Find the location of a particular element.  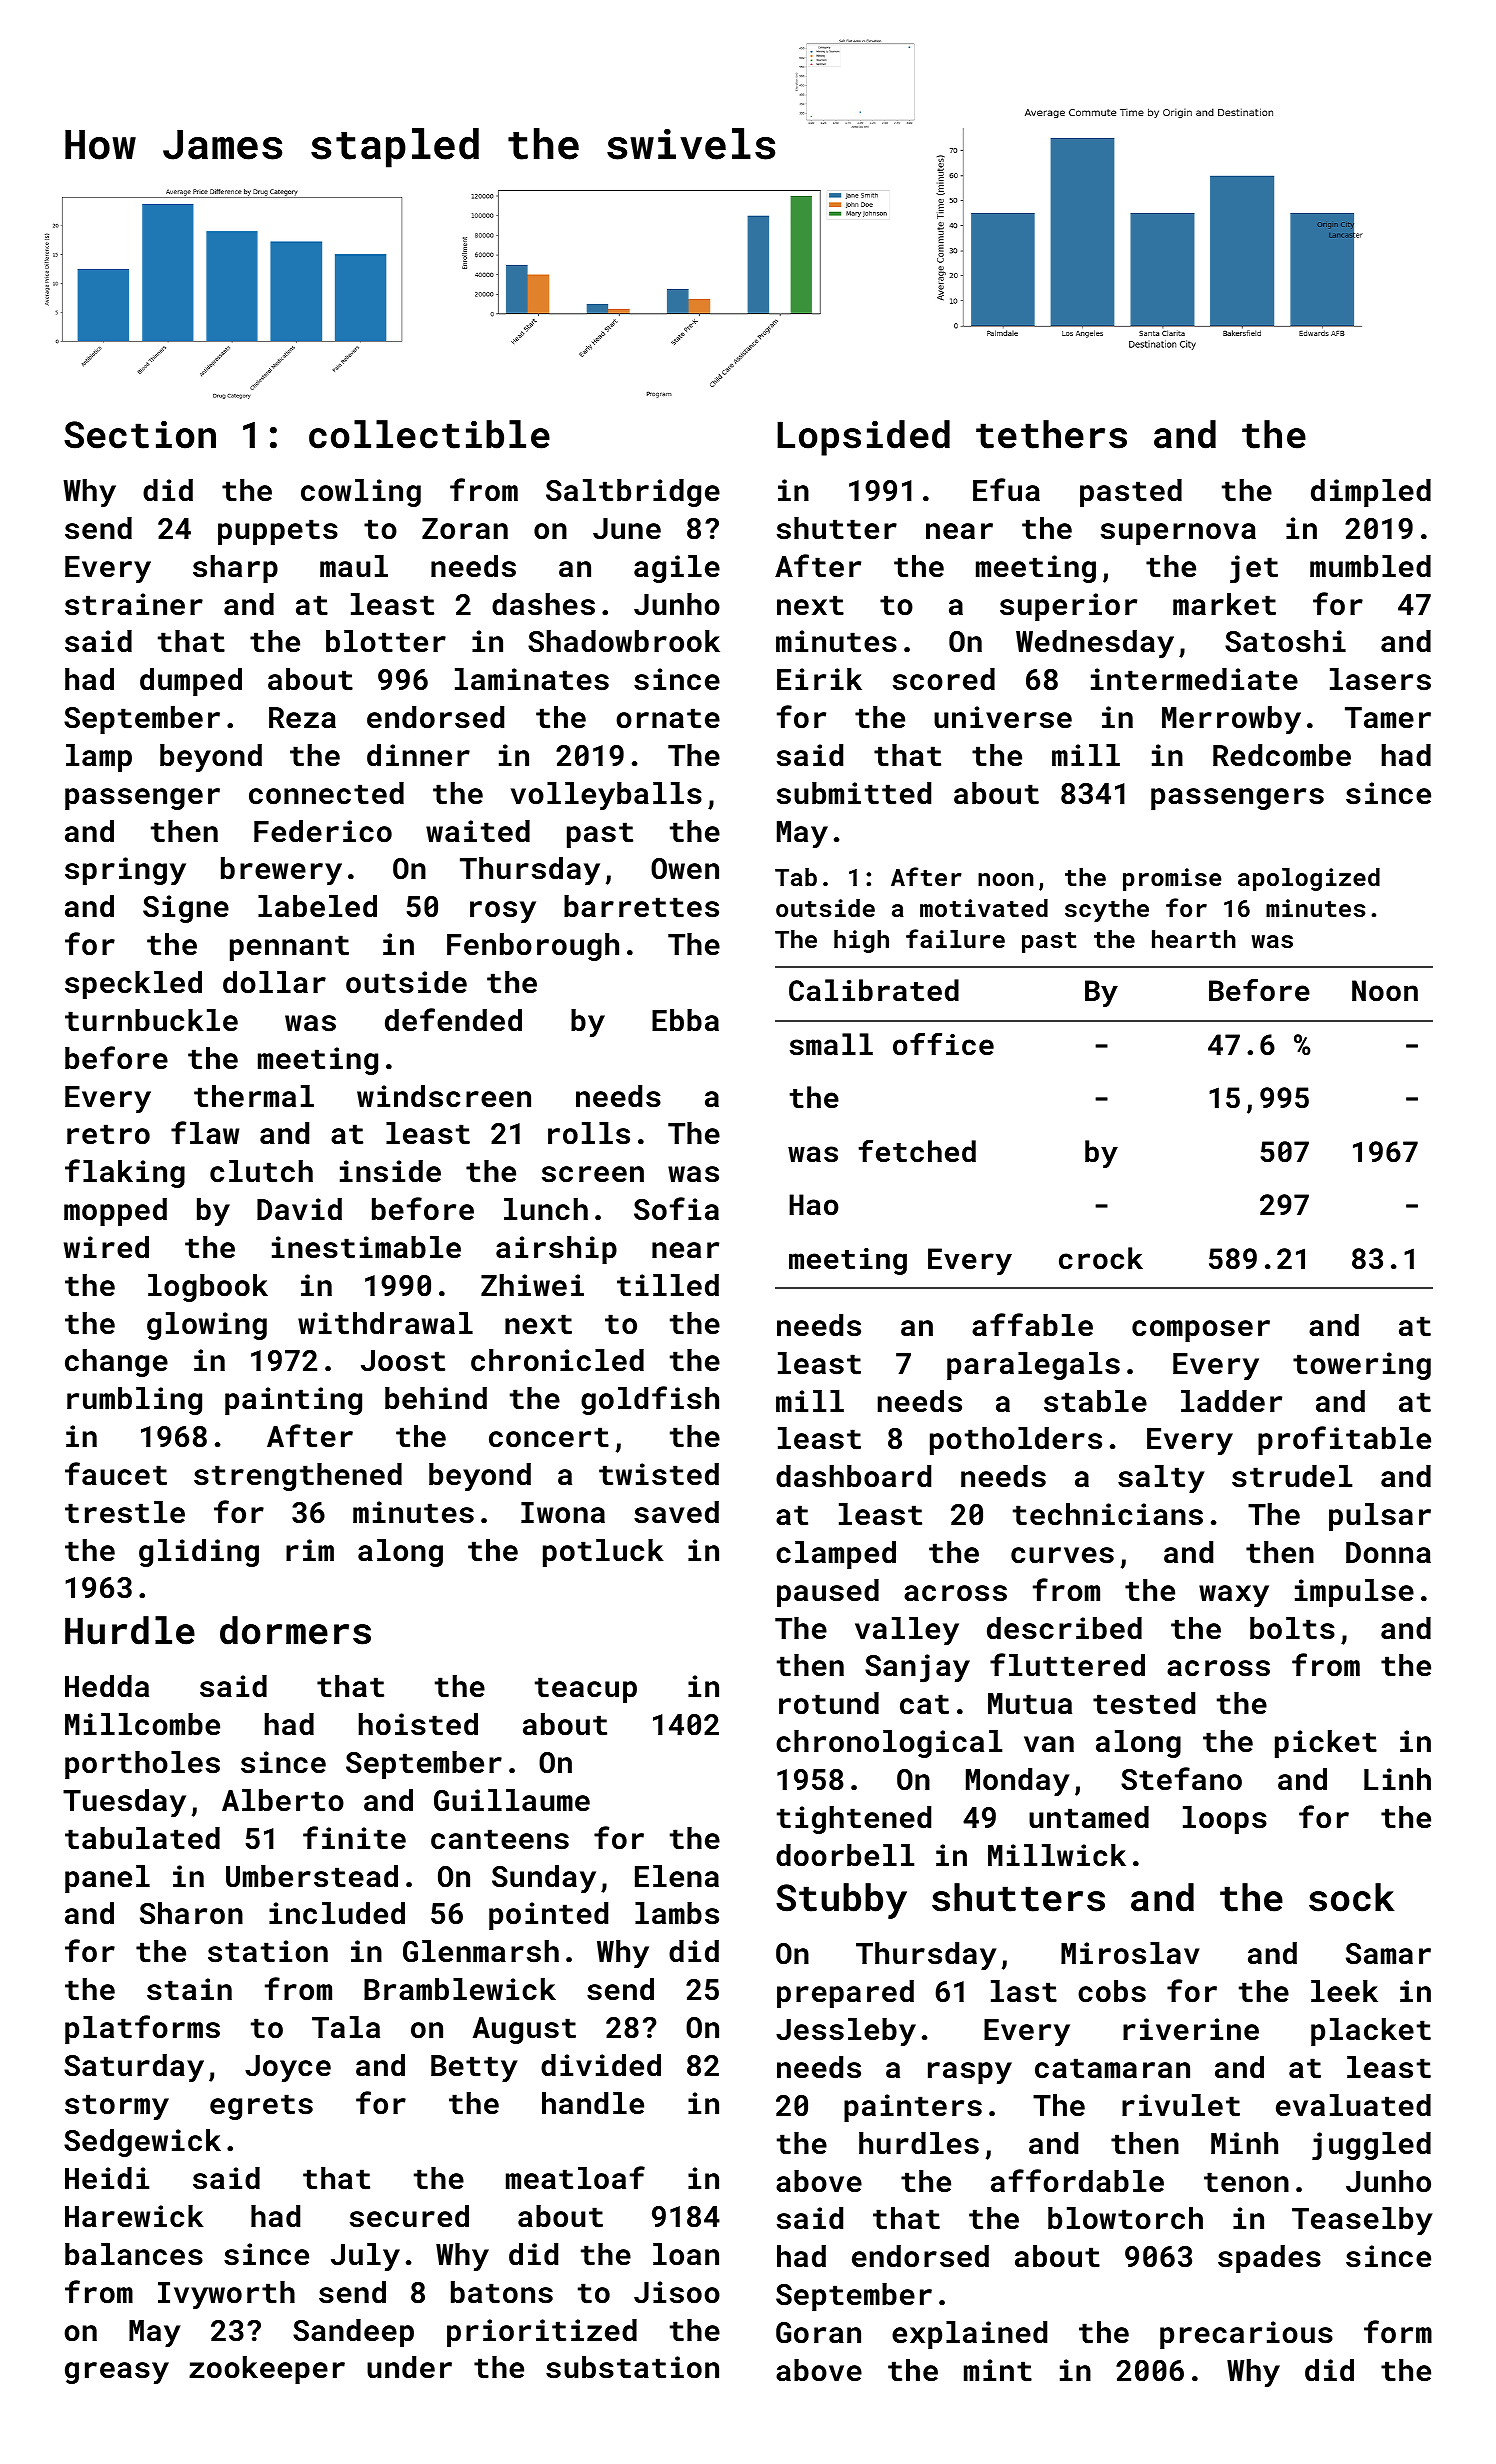

saved is located at coordinates (676, 1512).
